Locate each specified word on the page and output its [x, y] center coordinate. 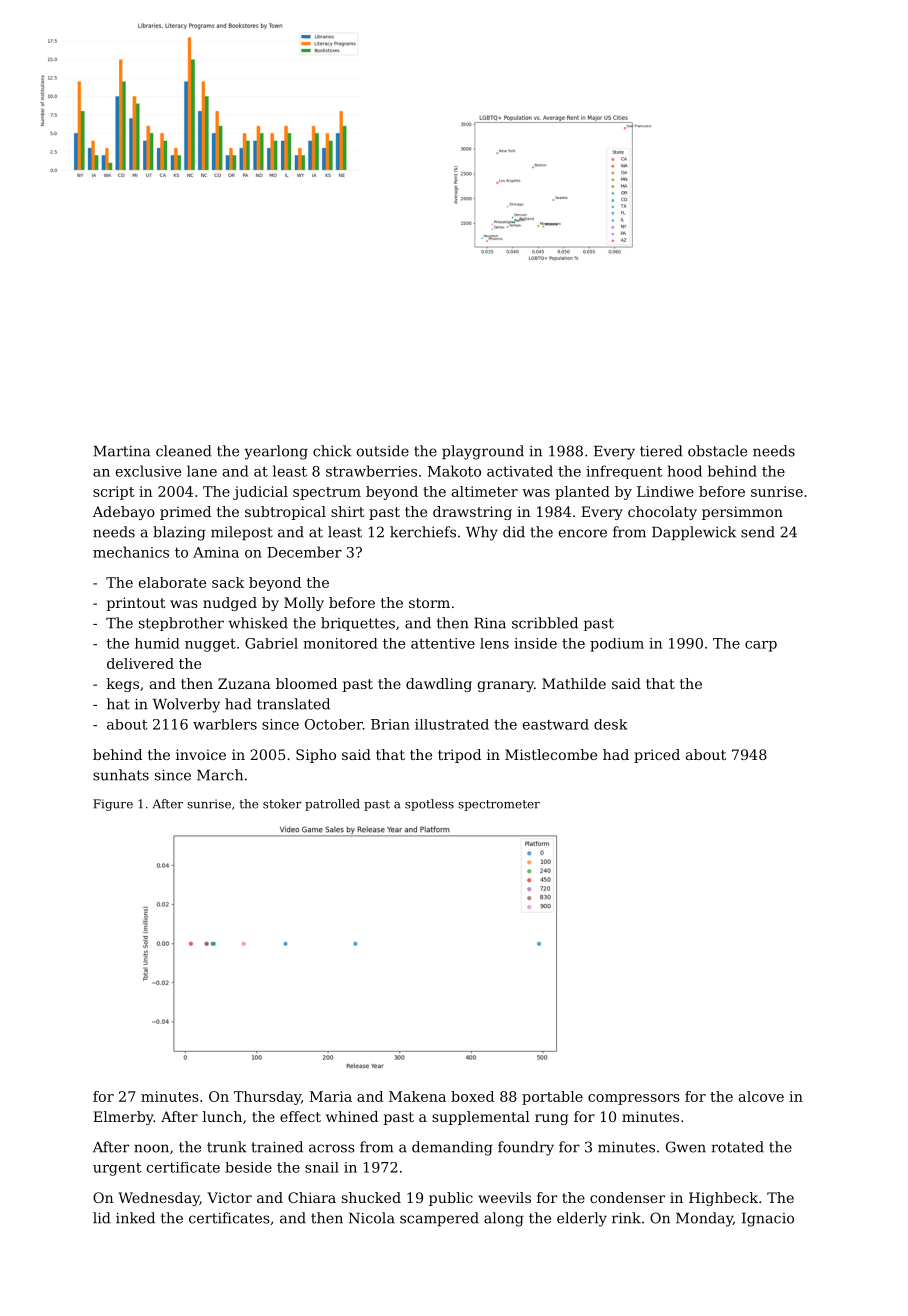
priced [657, 756]
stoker [282, 804]
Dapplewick [694, 533]
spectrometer [499, 805]
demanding [452, 1148]
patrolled [332, 805]
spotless [429, 805]
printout [135, 604]
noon [151, 1148]
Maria [331, 1096]
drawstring [472, 513]
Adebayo [124, 513]
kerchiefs [423, 532]
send [758, 532]
